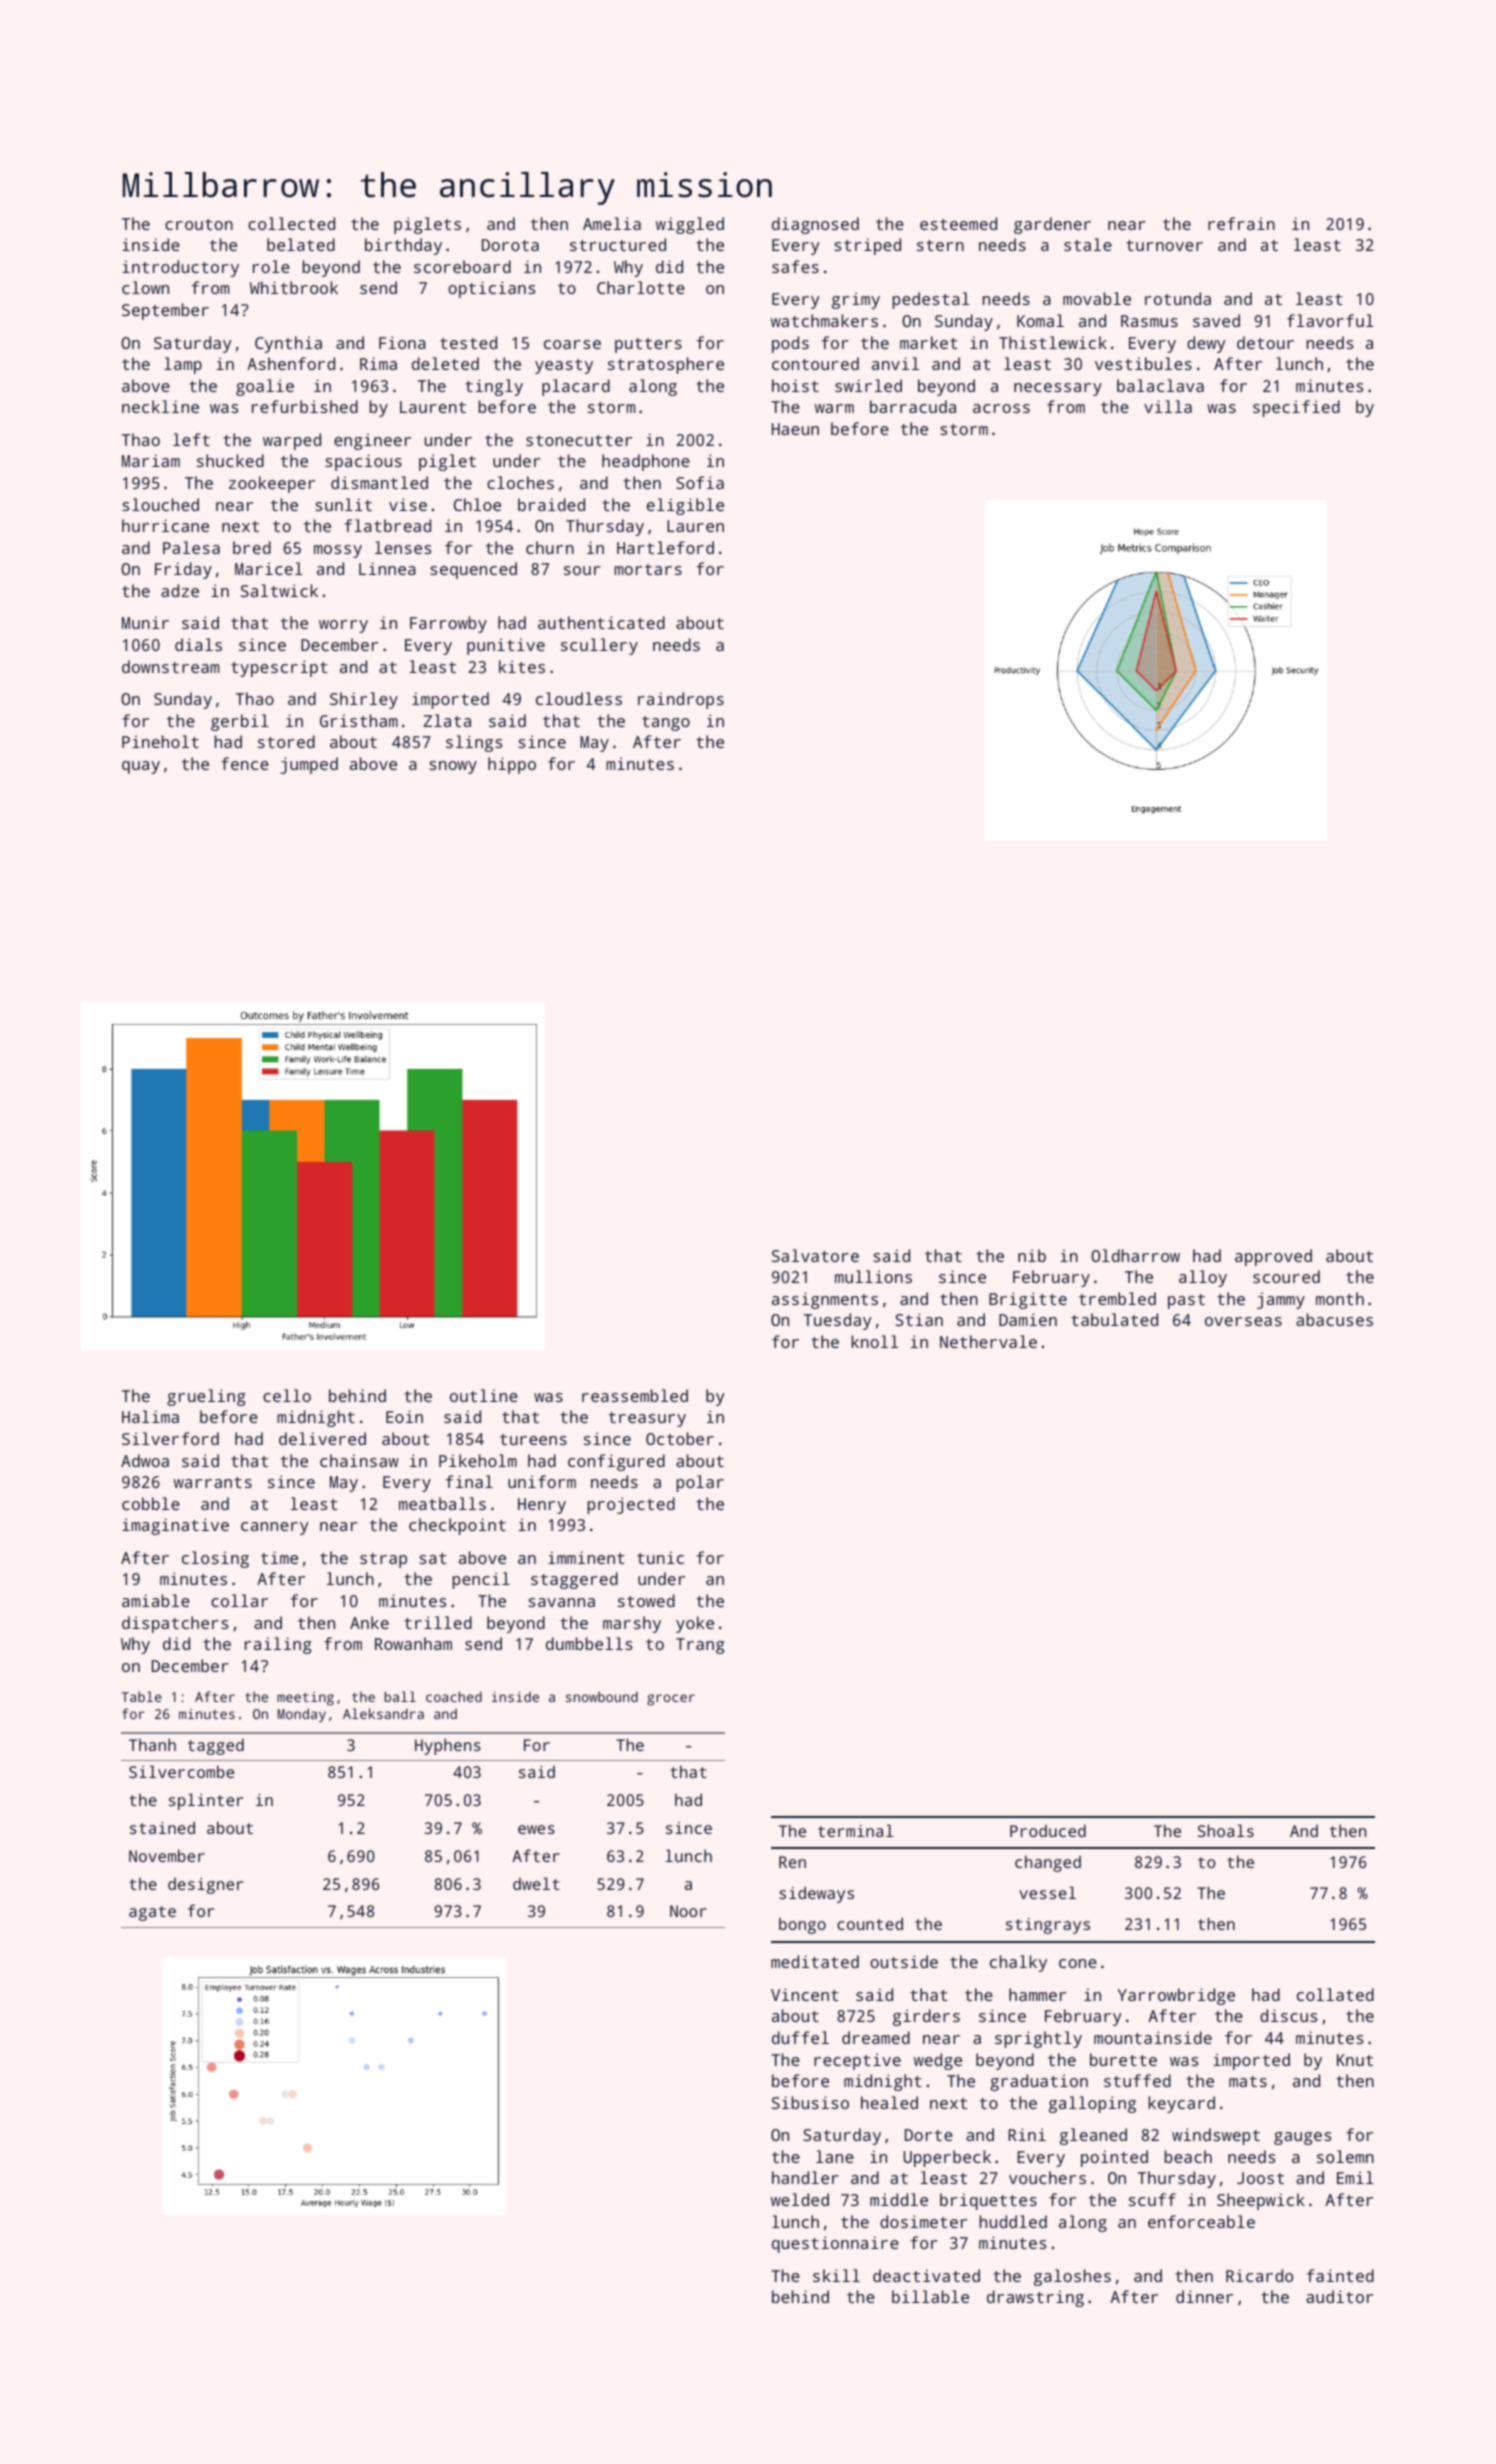  Describe the element at coordinates (681, 700) in the image. I see `raindrops` at that location.
